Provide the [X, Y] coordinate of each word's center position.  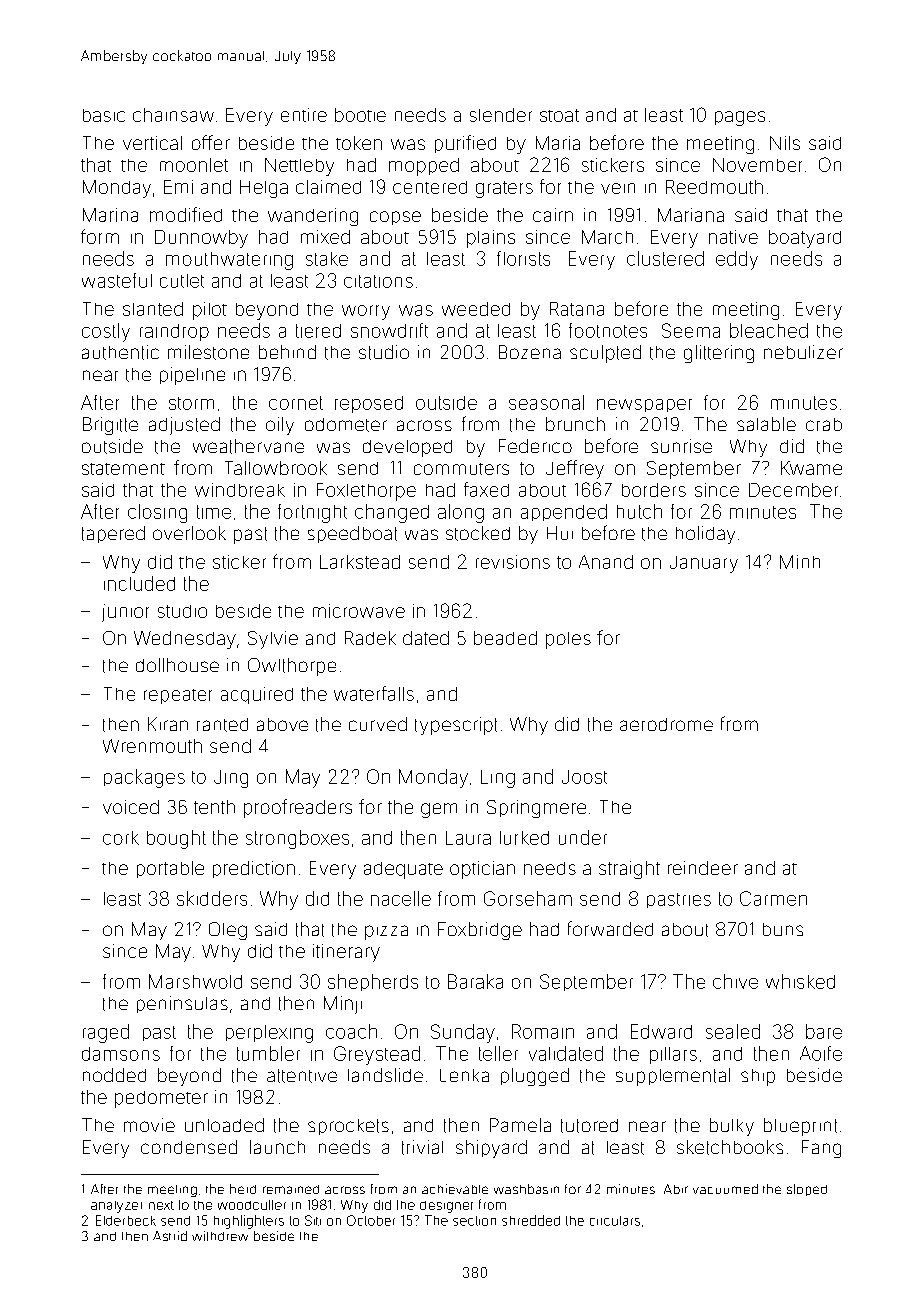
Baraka [475, 981]
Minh [800, 562]
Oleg [228, 931]
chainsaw [173, 115]
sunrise [681, 446]
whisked [800, 981]
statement [123, 469]
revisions [513, 562]
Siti [313, 1220]
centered [430, 187]
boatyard [805, 239]
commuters [461, 469]
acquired [257, 695]
